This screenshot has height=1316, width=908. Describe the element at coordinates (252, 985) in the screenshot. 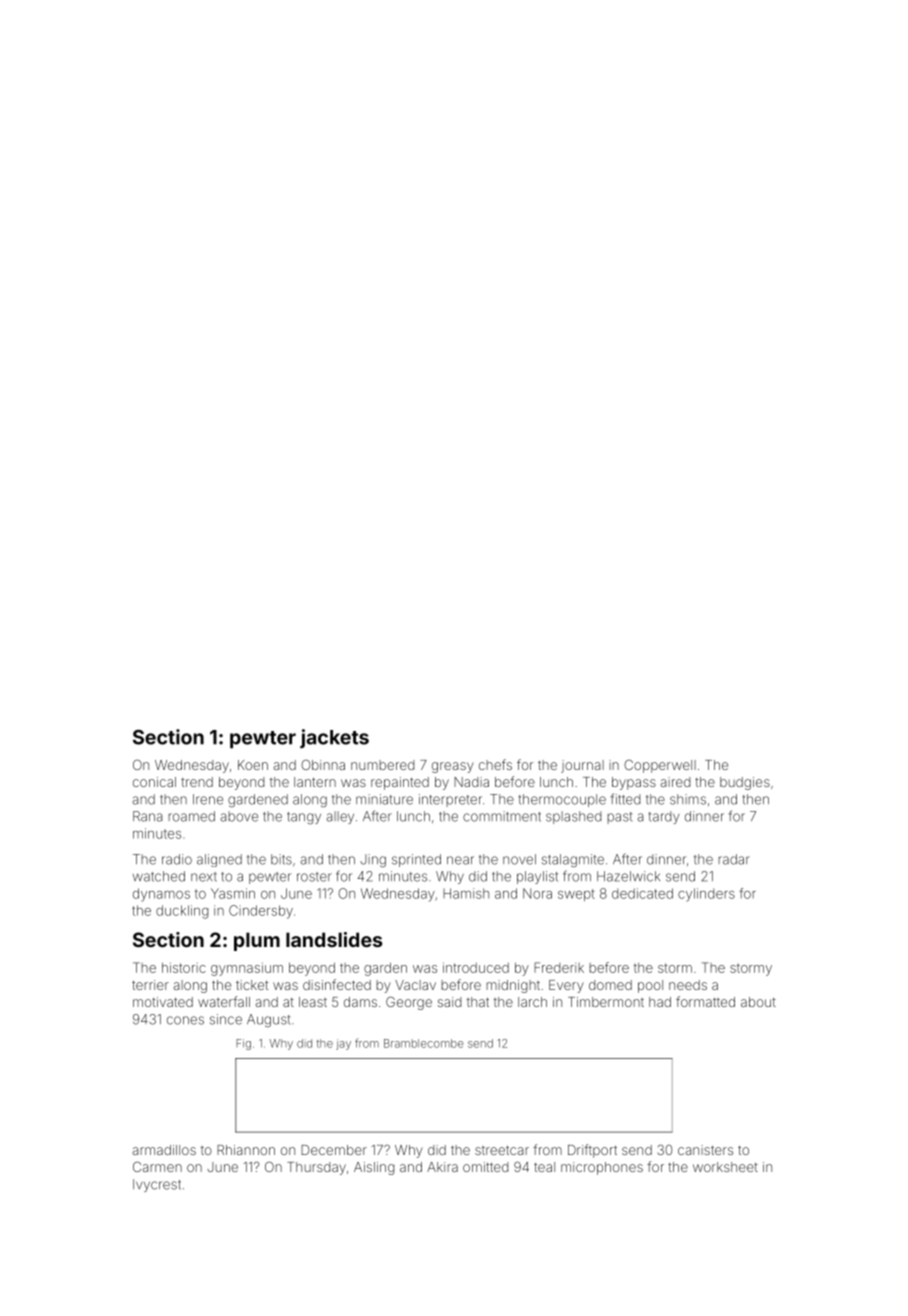

I see `ticket` at that location.
